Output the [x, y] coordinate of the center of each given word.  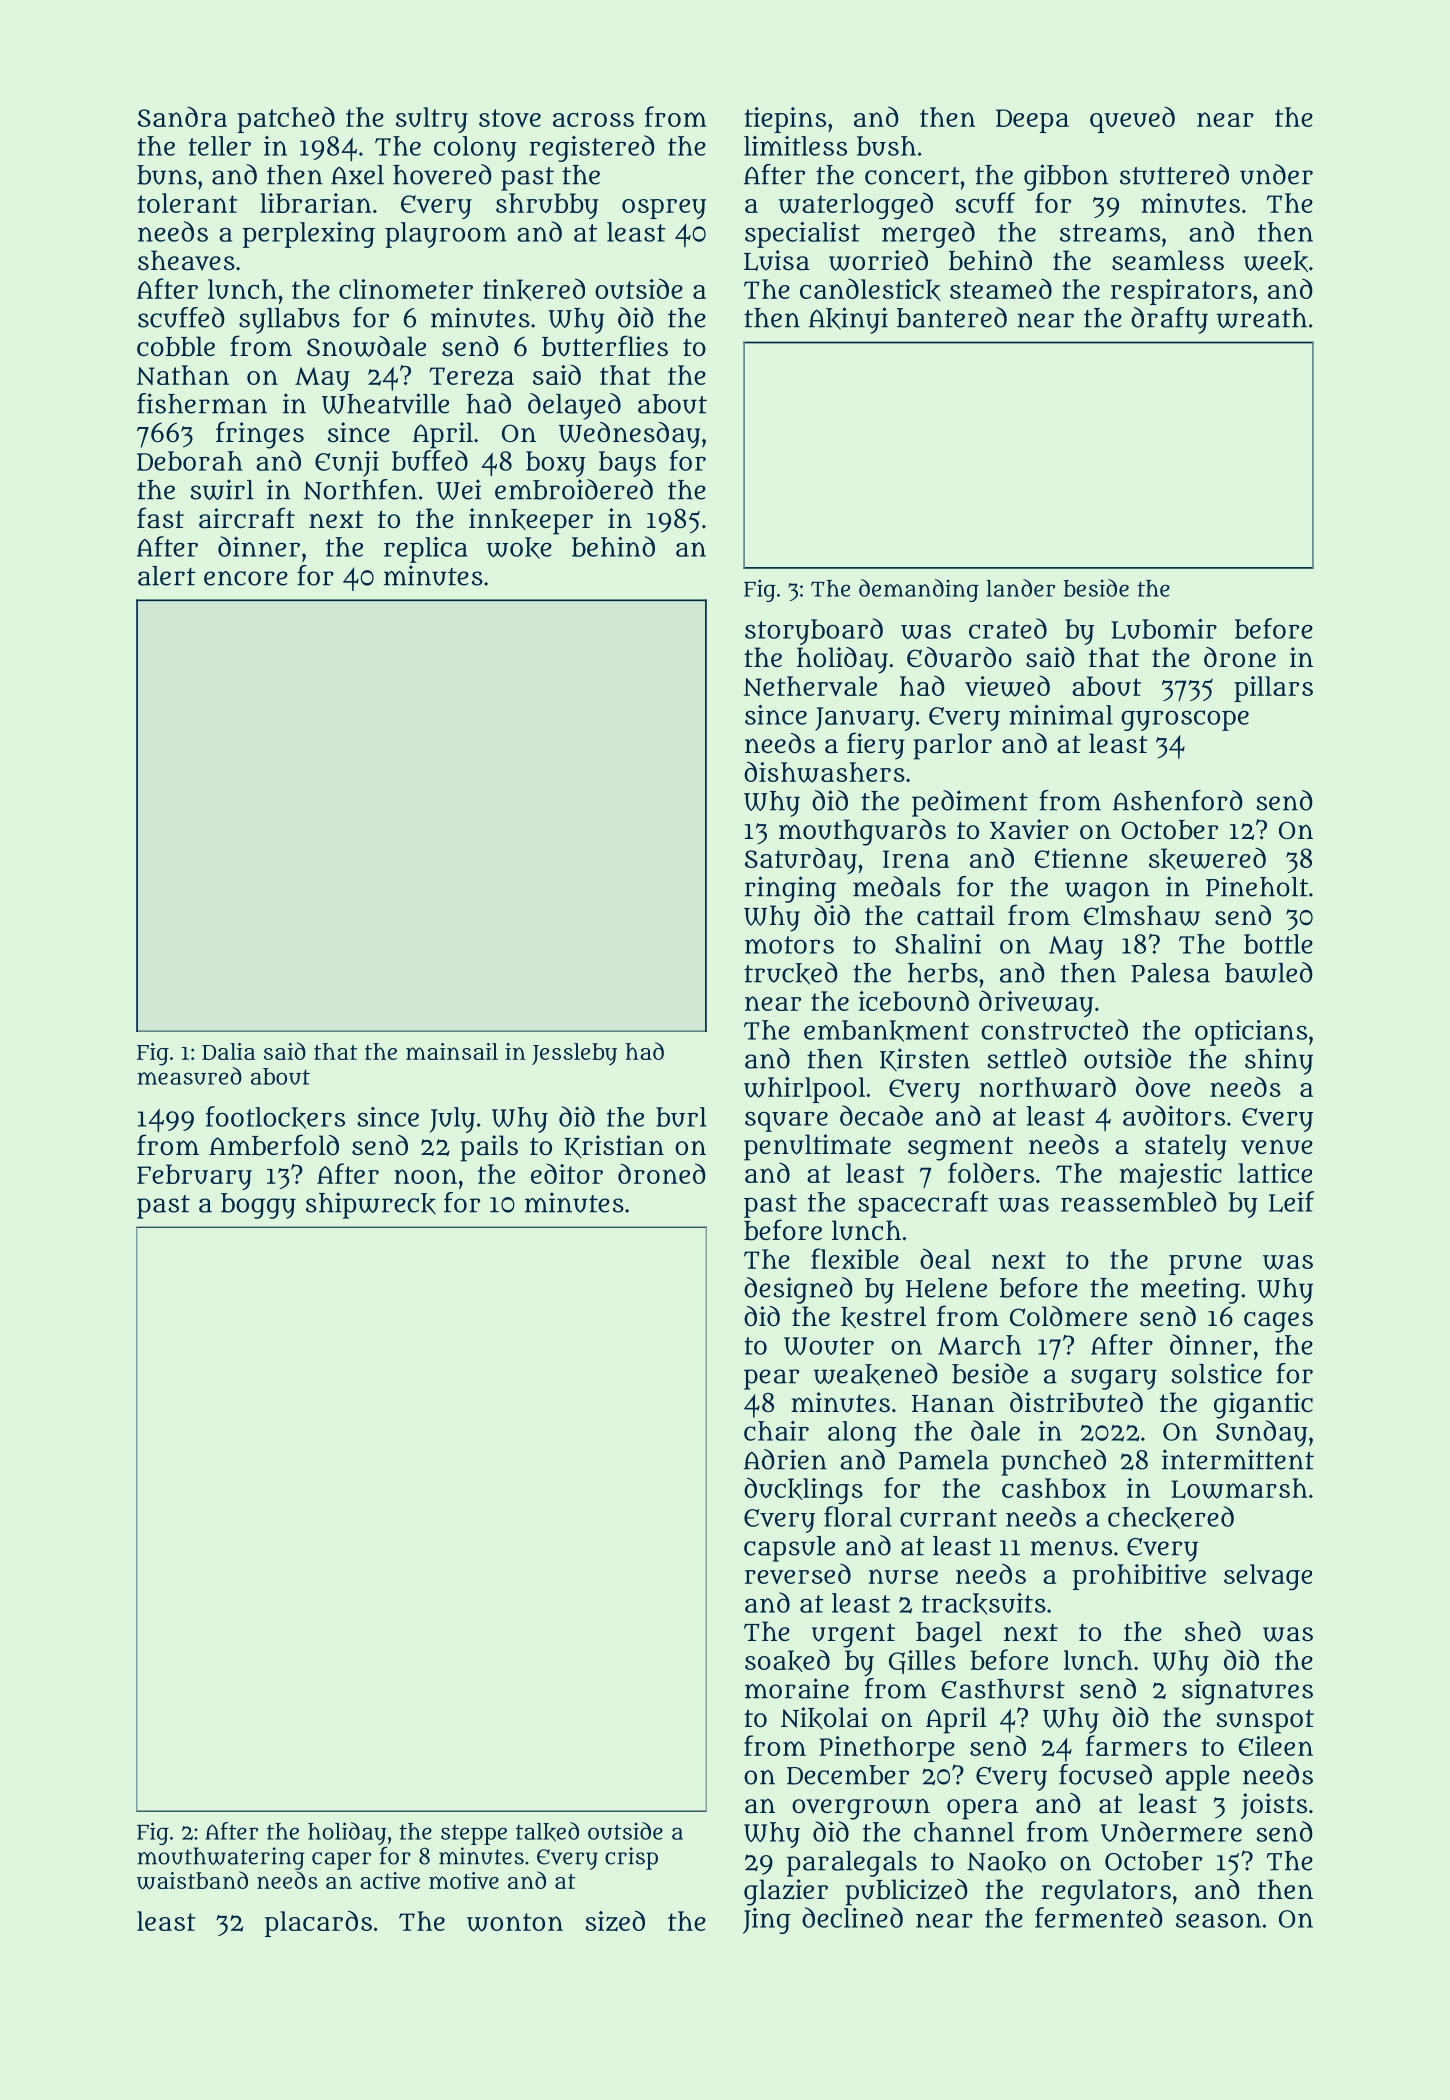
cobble [176, 346]
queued [1132, 119]
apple [1198, 1778]
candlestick [870, 290]
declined [852, 1917]
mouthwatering [221, 1858]
